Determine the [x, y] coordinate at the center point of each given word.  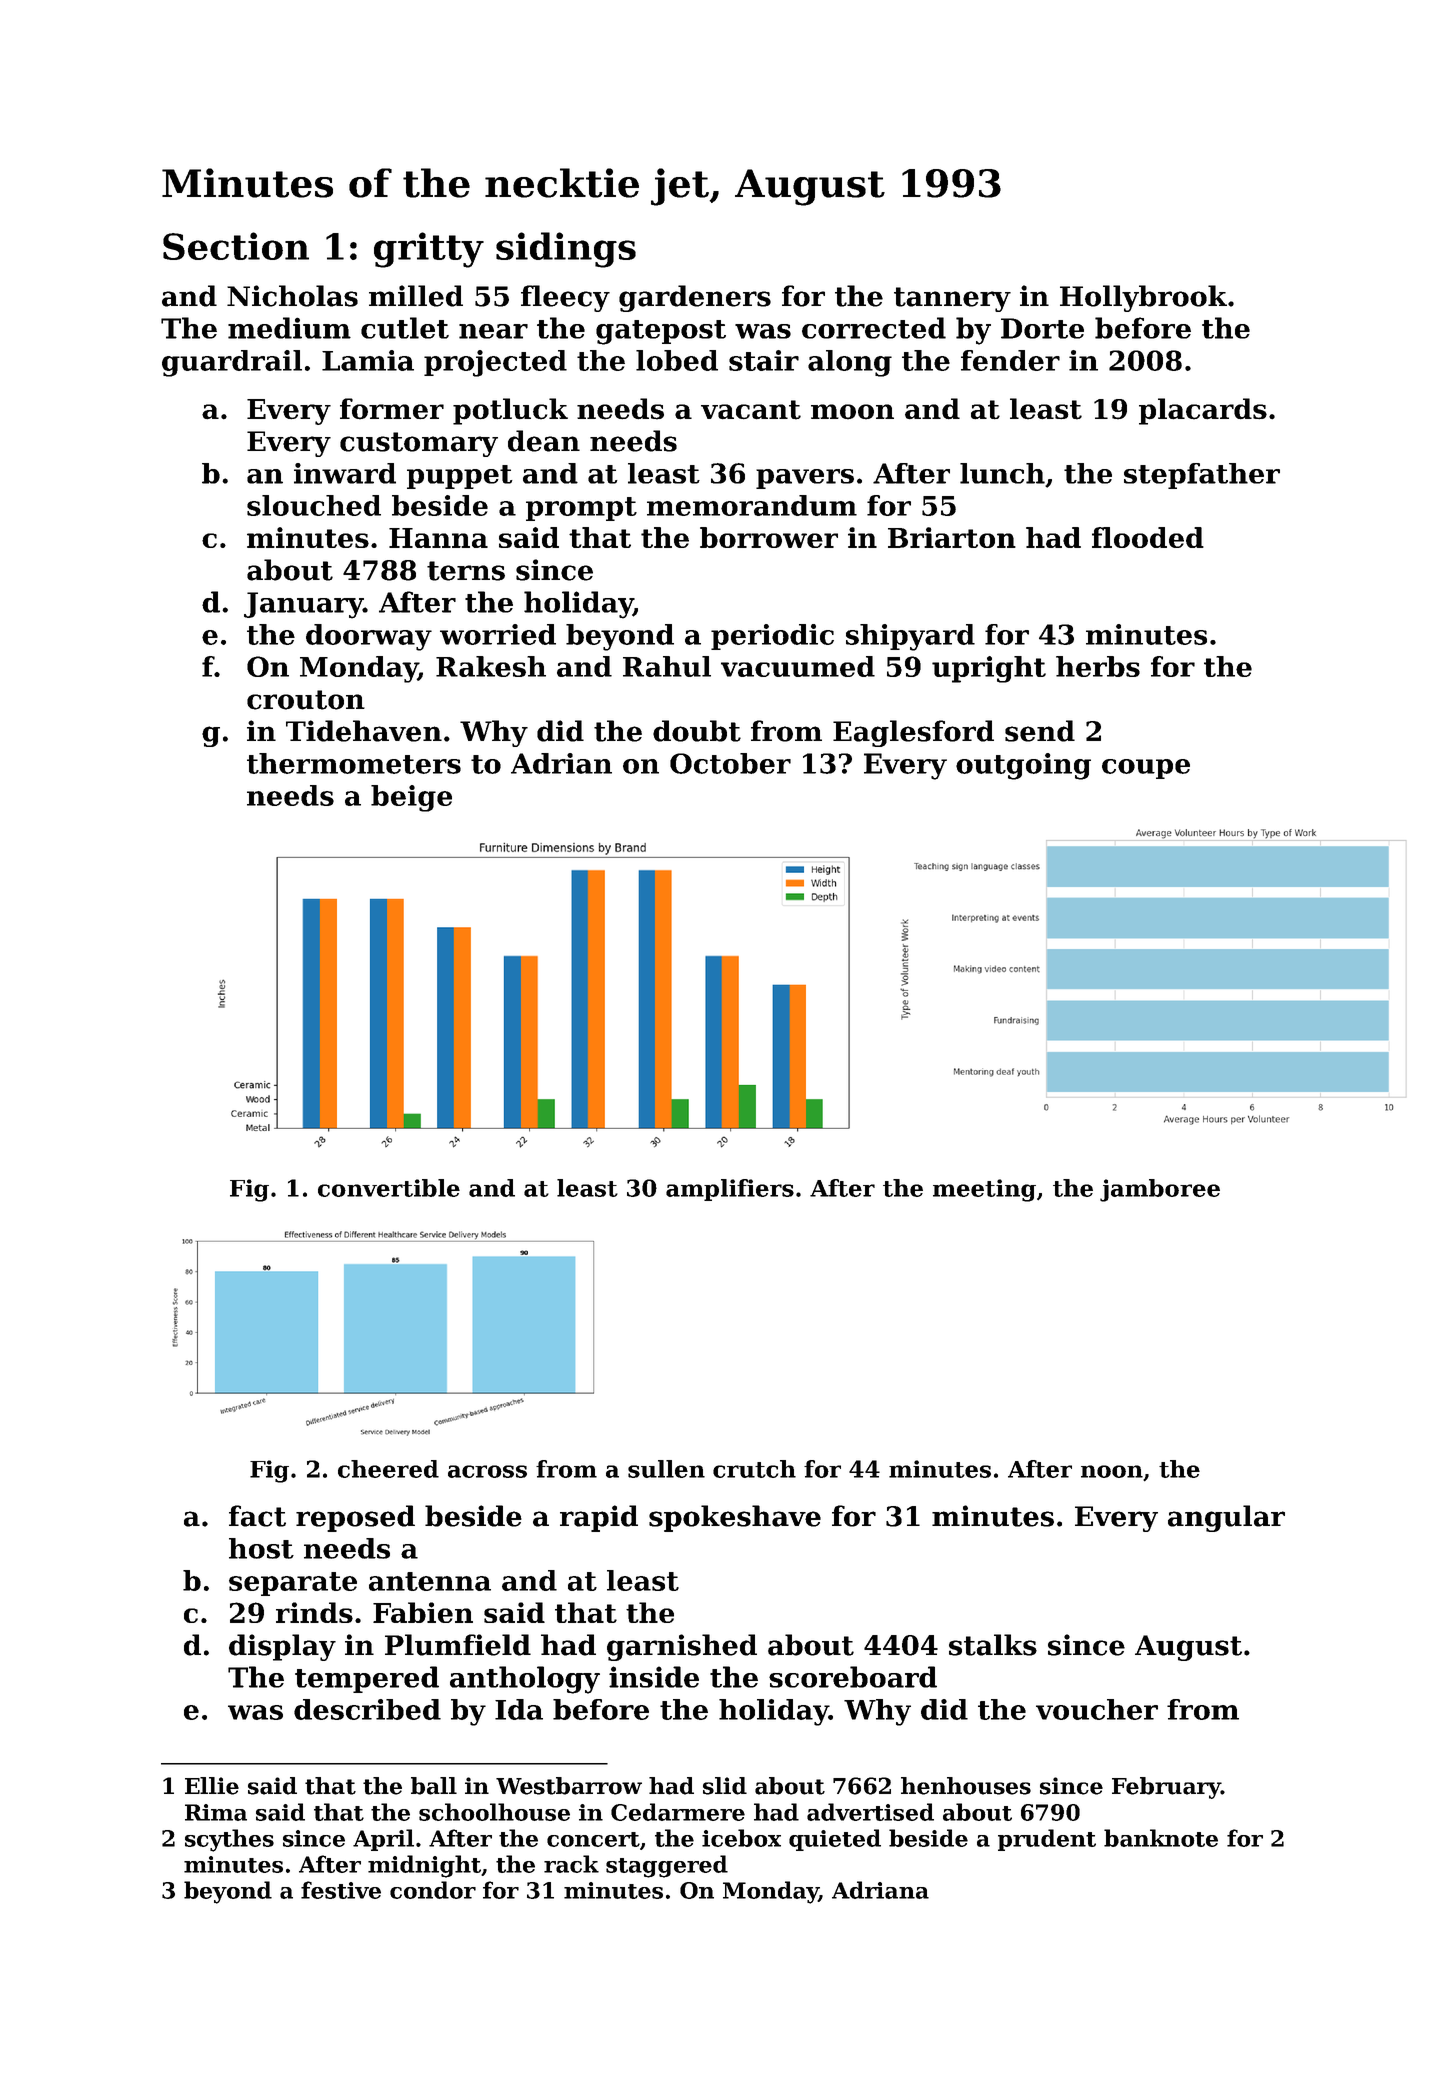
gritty [429, 250]
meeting [984, 1190]
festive [341, 1890]
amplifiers [730, 1190]
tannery [952, 299]
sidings [566, 250]
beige [411, 798]
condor [433, 1890]
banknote [1161, 1838]
